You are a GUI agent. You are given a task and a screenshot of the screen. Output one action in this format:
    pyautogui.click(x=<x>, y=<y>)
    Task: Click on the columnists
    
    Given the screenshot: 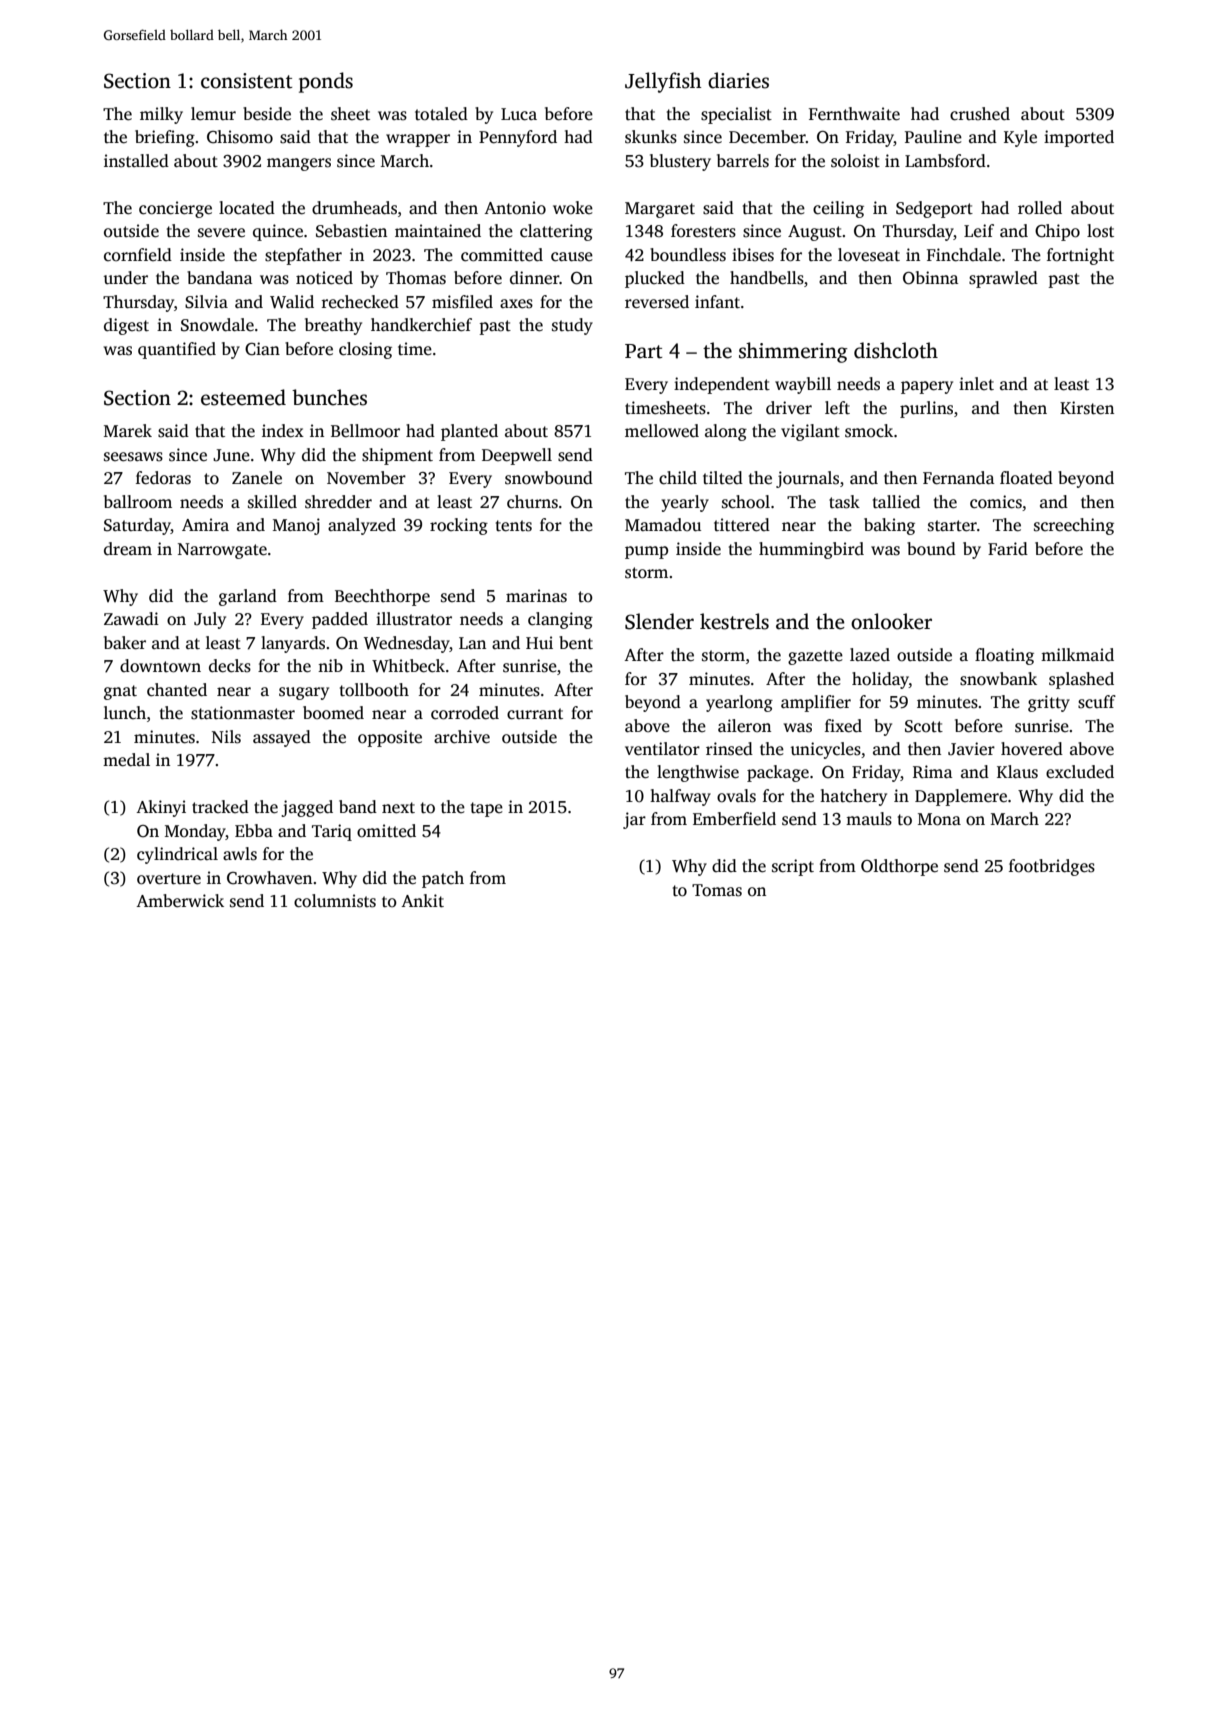 What is the action you would take?
    pyautogui.click(x=335, y=901)
